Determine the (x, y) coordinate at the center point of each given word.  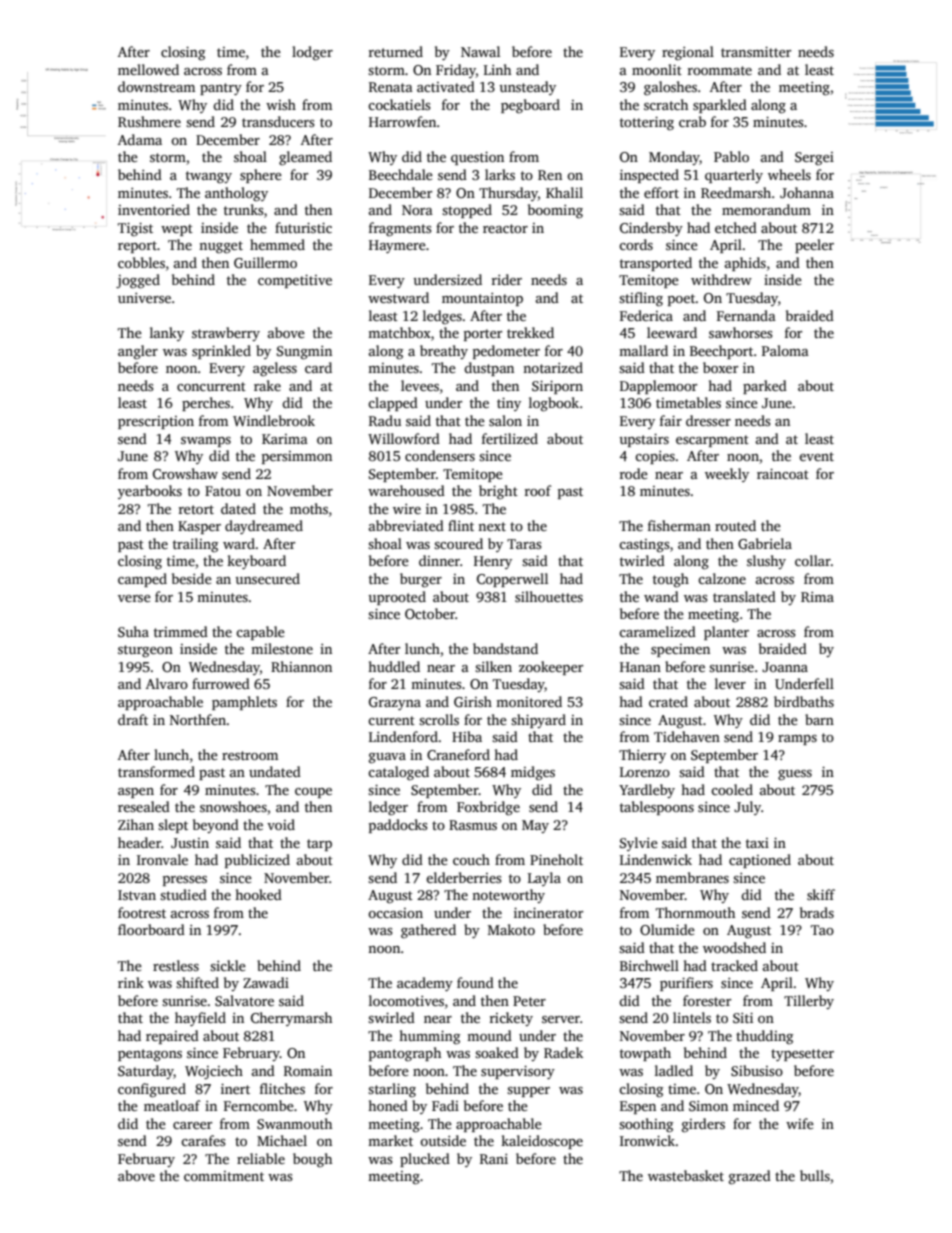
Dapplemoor (658, 387)
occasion (395, 913)
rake (267, 385)
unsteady (527, 88)
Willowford (404, 438)
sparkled (720, 106)
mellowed (148, 69)
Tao (822, 930)
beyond (216, 826)
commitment (224, 1176)
